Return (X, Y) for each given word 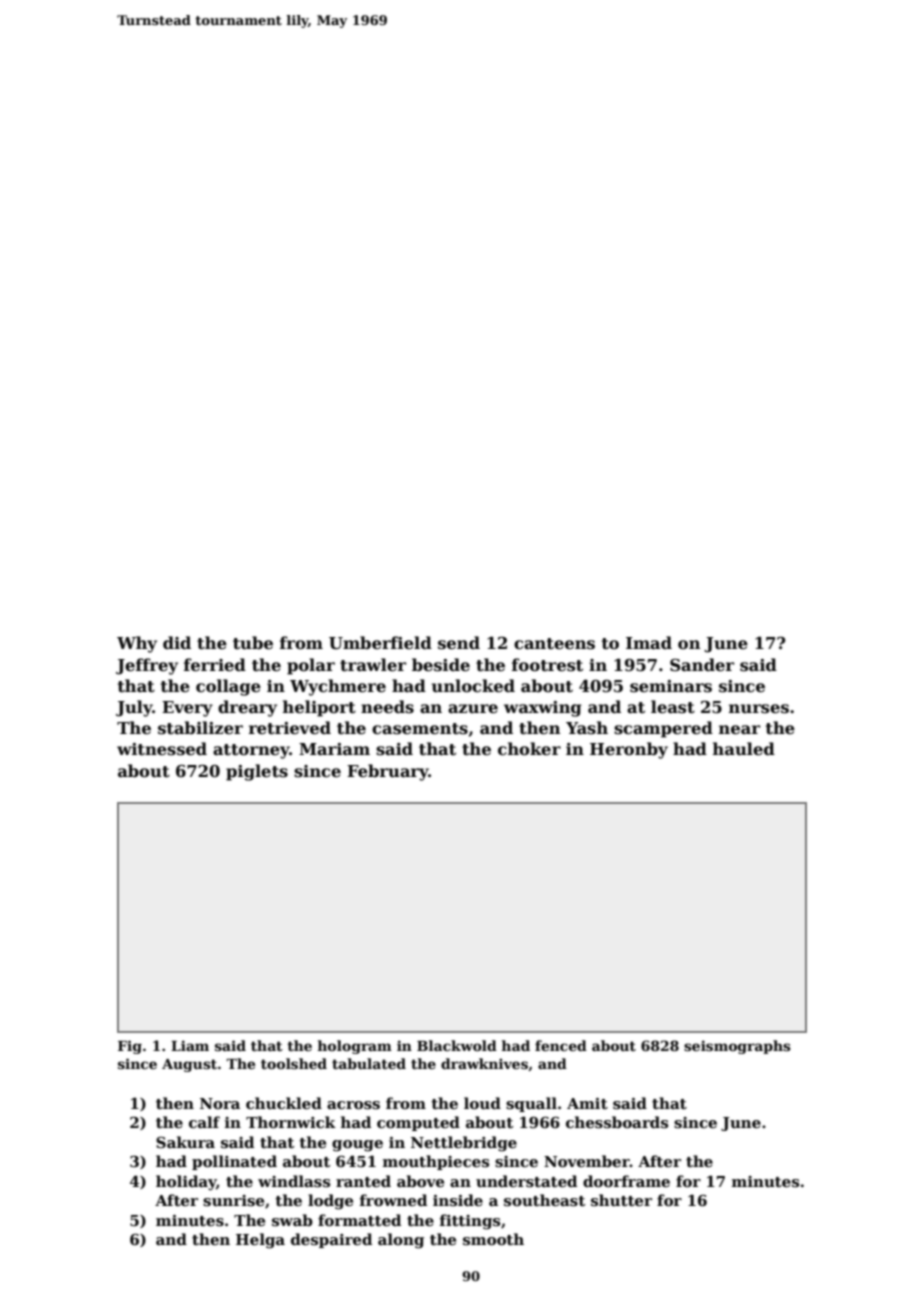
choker (529, 749)
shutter (621, 1200)
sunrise (233, 1200)
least (673, 707)
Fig (130, 1047)
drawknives (484, 1063)
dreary (247, 708)
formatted (359, 1220)
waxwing (542, 709)
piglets (257, 772)
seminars (671, 686)
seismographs (737, 1047)
